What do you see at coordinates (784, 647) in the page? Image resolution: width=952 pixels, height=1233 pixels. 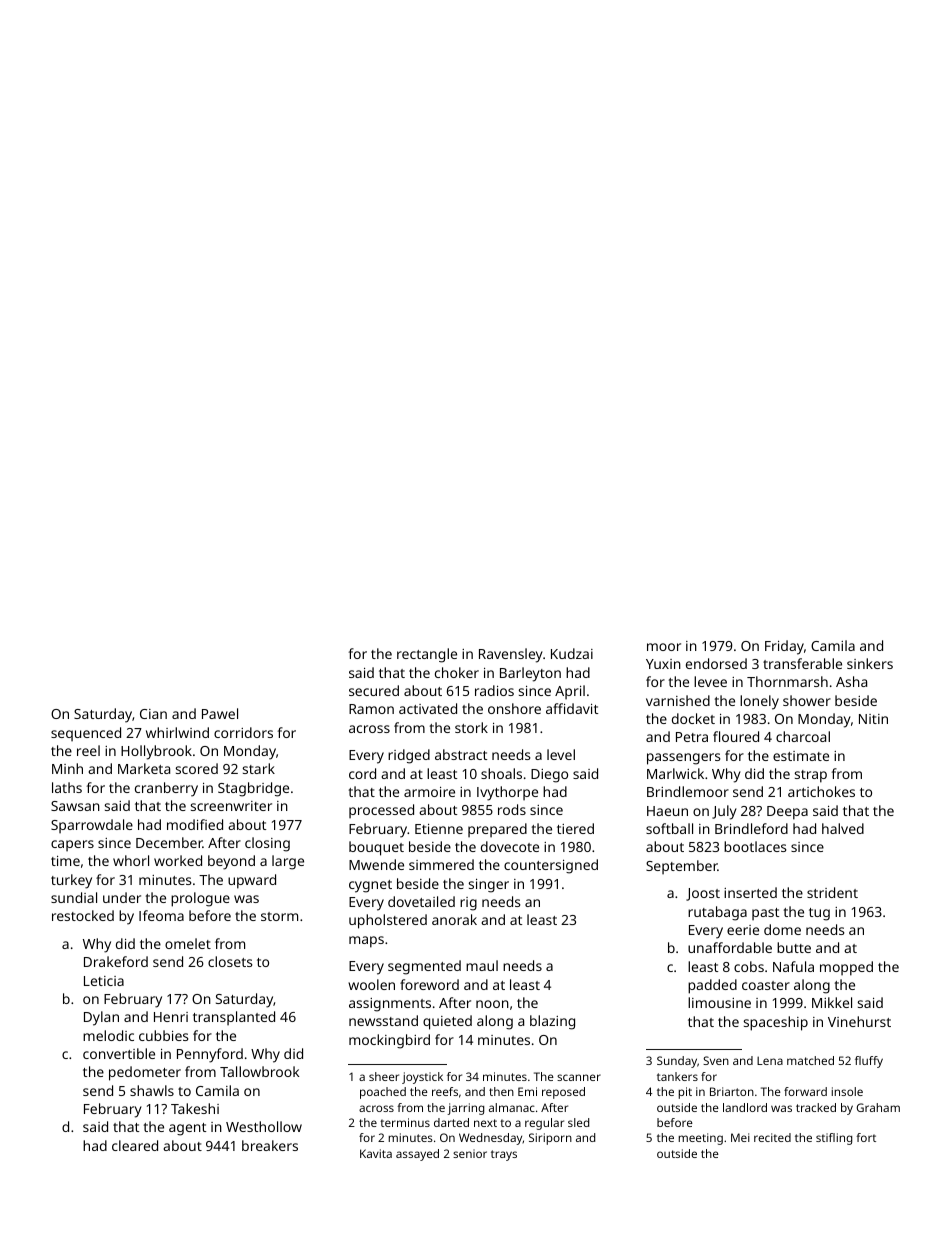 I see `Friday` at bounding box center [784, 647].
